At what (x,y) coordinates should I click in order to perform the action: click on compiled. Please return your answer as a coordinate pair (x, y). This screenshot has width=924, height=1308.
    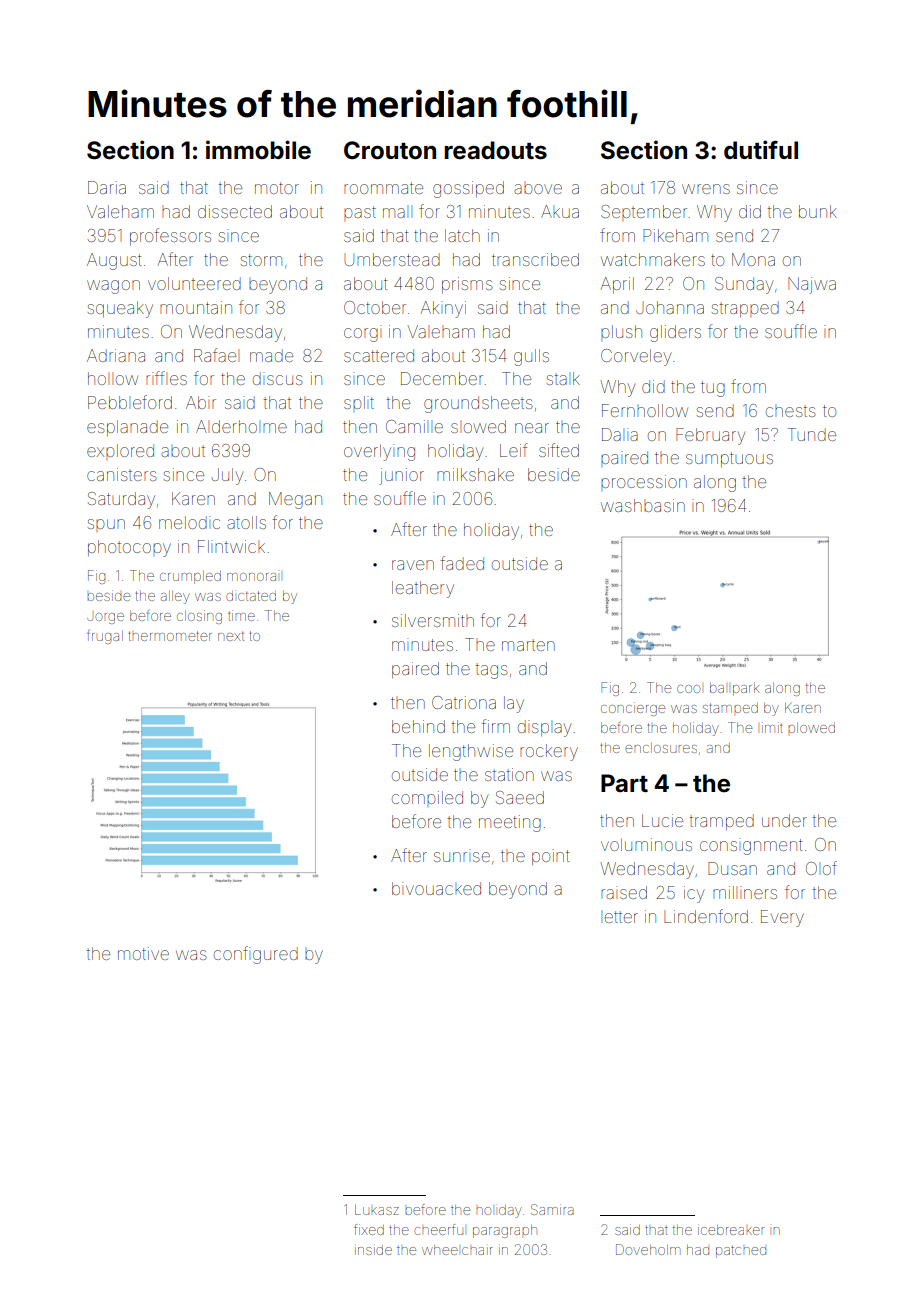
    Looking at the image, I should click on (427, 799).
